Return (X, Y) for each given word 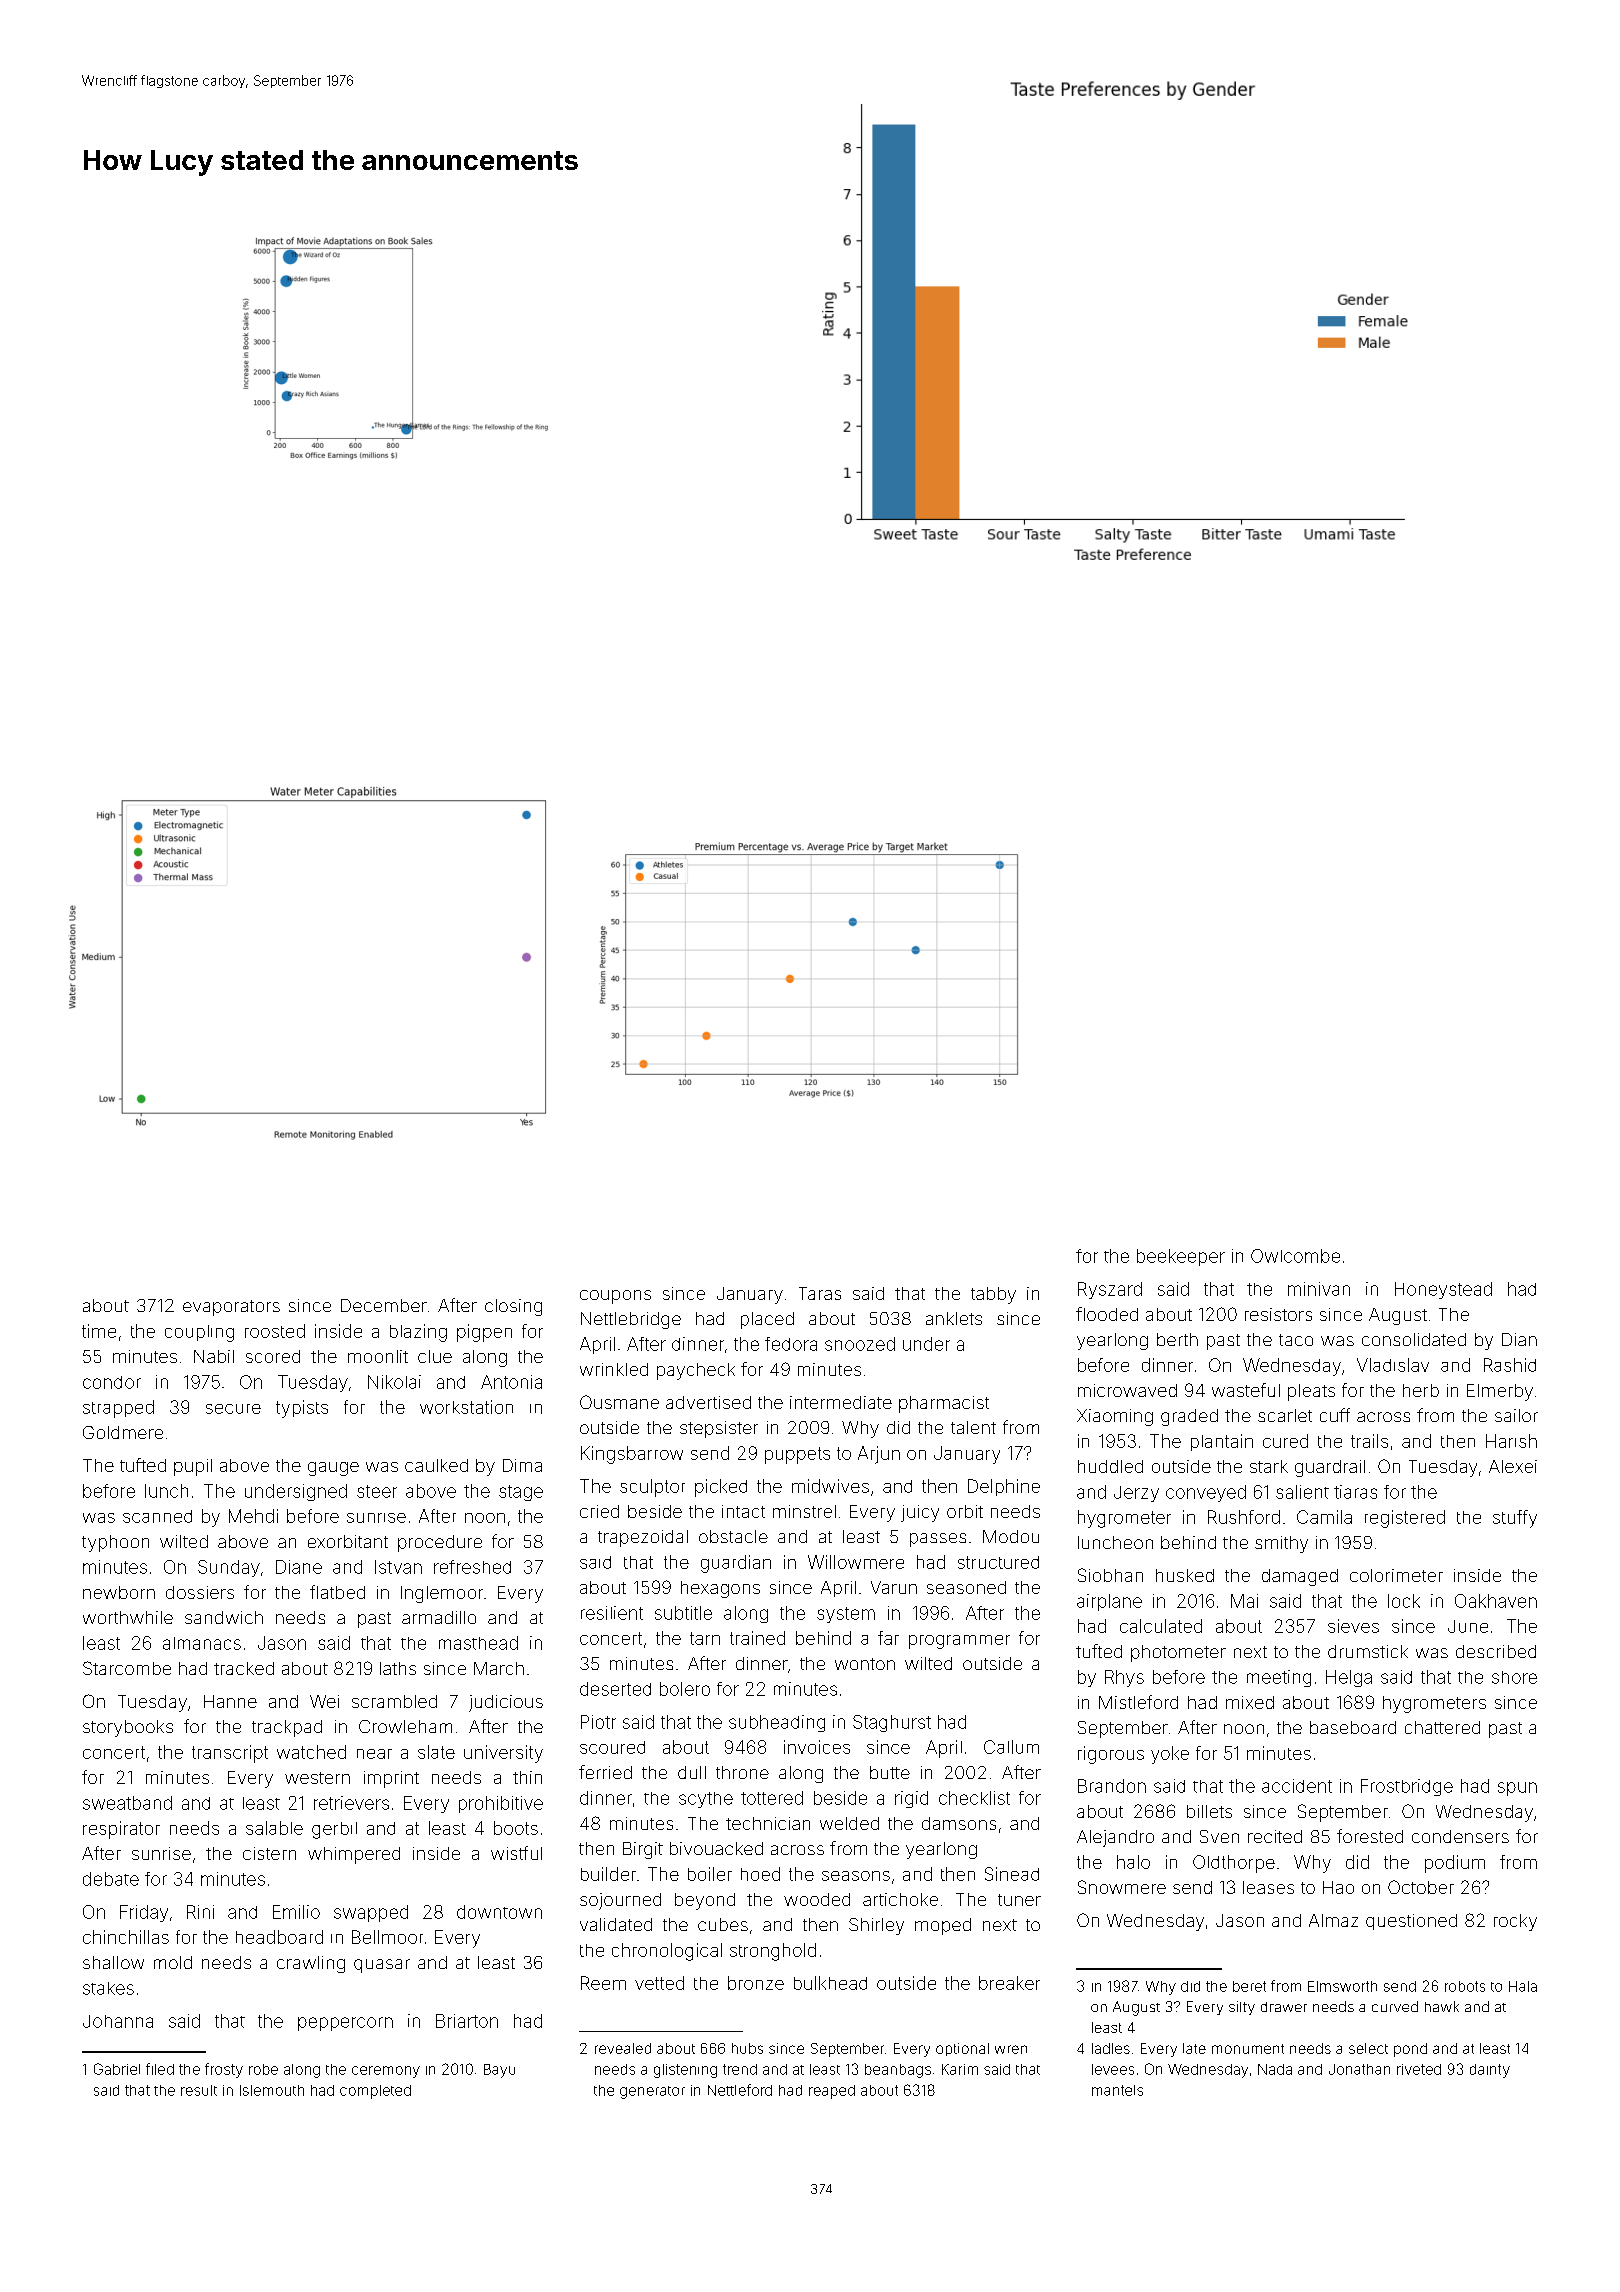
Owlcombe (1295, 1256)
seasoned (966, 1587)
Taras (820, 1293)
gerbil (334, 1830)
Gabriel (117, 2069)
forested (1370, 1836)
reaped (832, 2092)
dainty (1490, 2071)
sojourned (620, 1901)
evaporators (231, 1308)
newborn (119, 1592)
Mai (1244, 1601)
